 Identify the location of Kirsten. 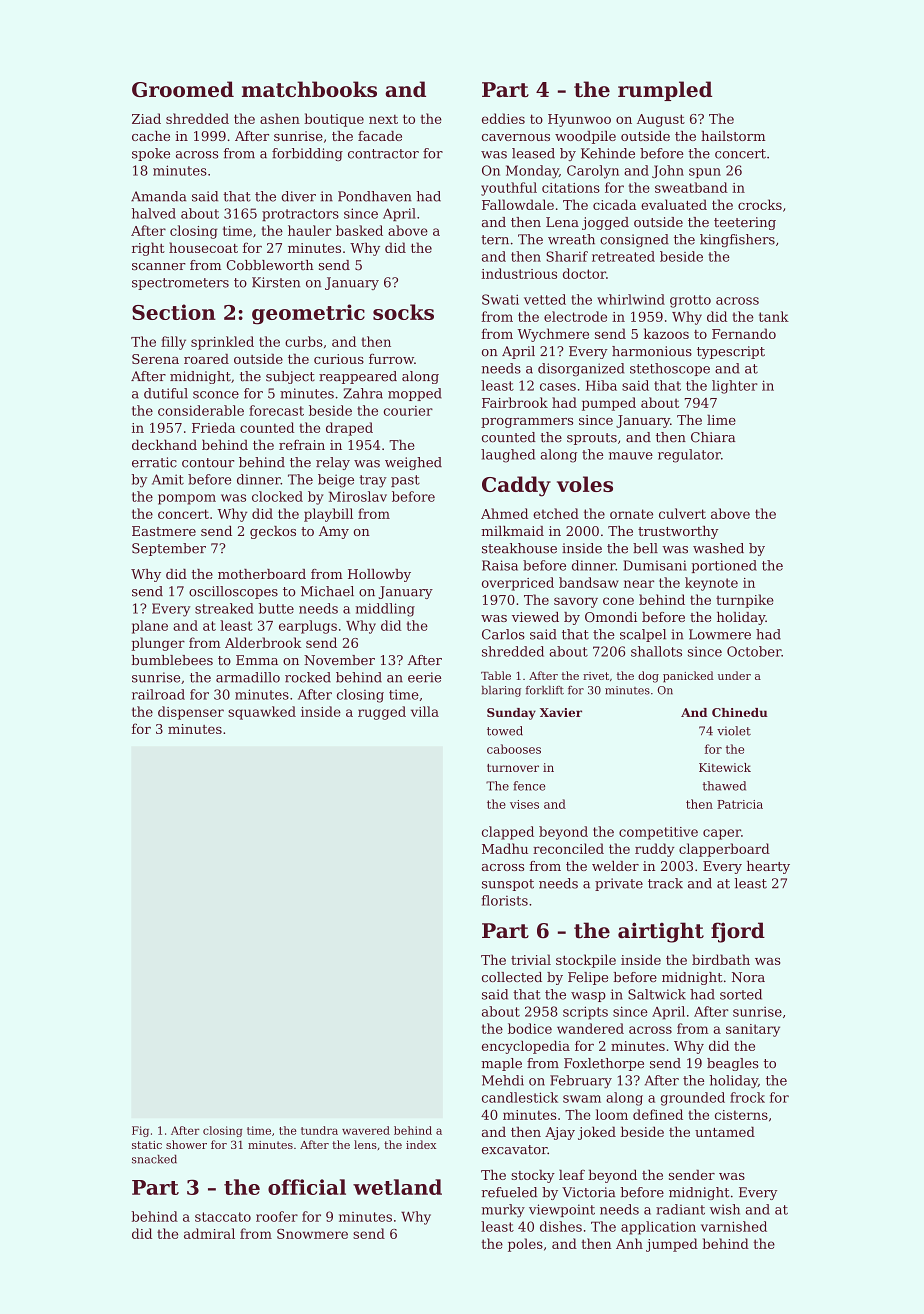
(276, 282).
